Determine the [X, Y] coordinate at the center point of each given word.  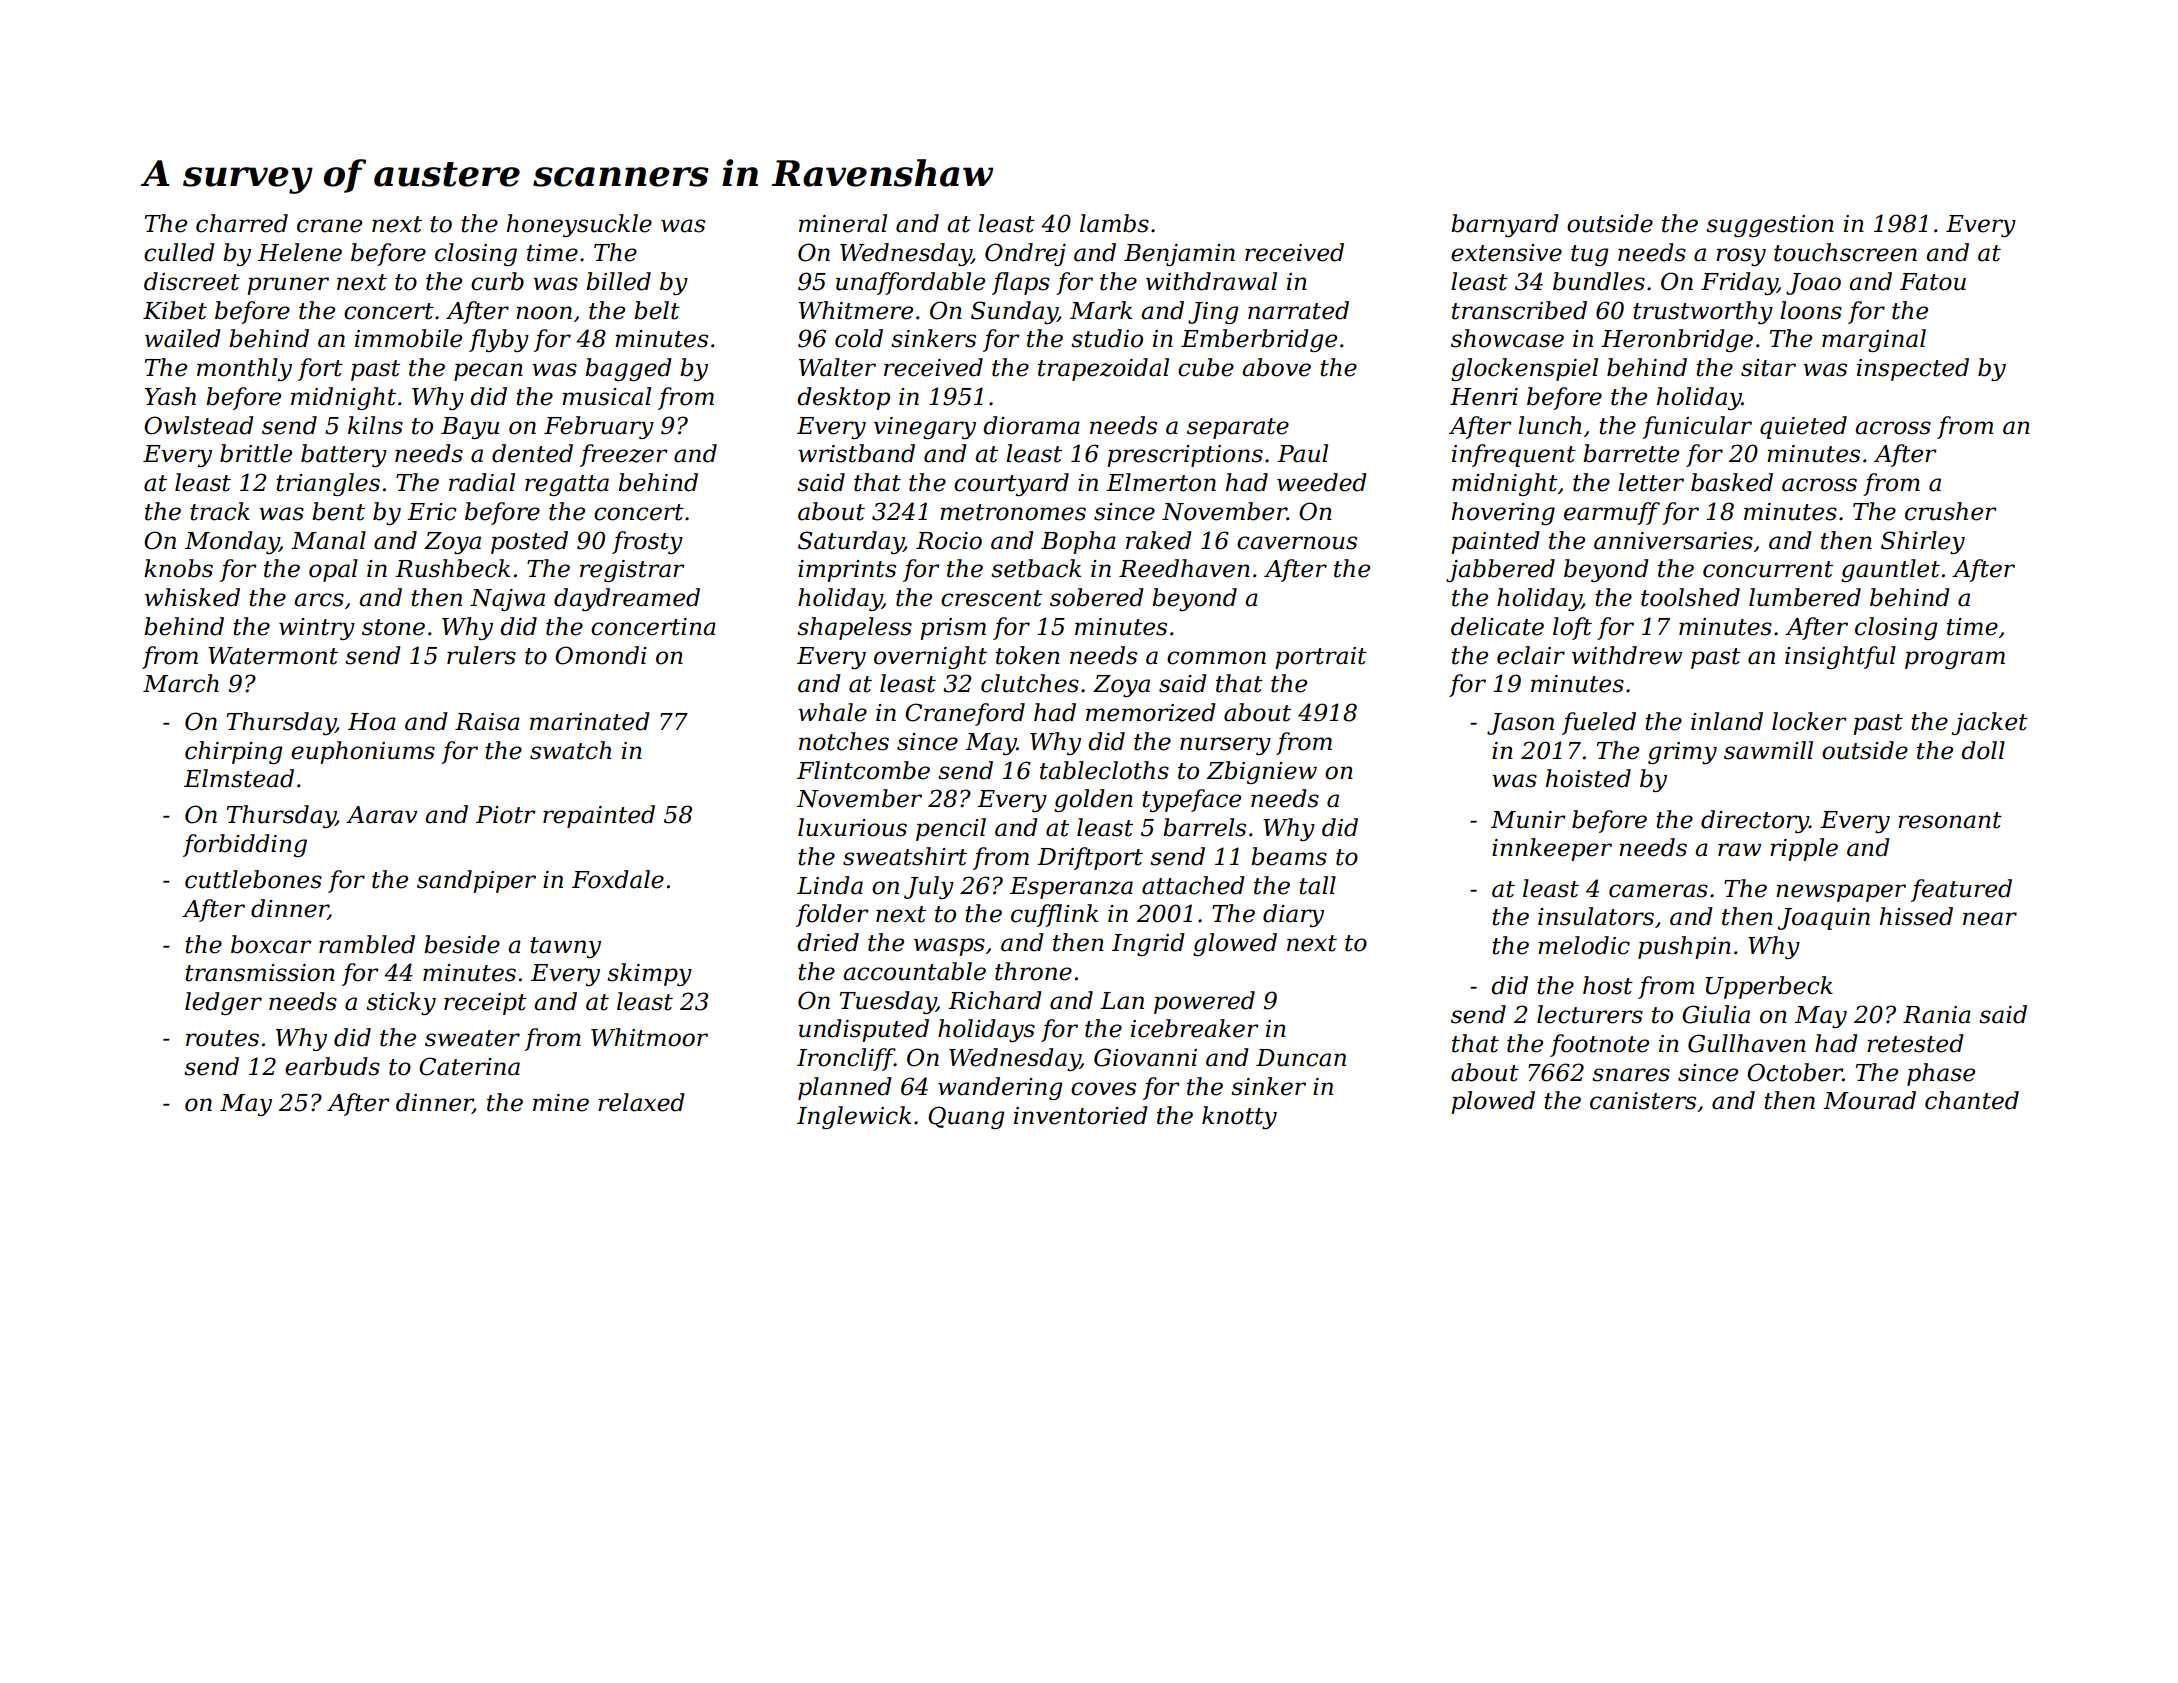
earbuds [332, 1066]
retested [1915, 1043]
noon [544, 313]
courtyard [1011, 484]
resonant [1950, 820]
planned [845, 1088]
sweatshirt [905, 856]
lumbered [1805, 597]
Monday [232, 542]
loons [1811, 310]
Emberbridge [1259, 340]
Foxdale [618, 879]
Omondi [601, 655]
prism [953, 629]
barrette [1631, 453]
